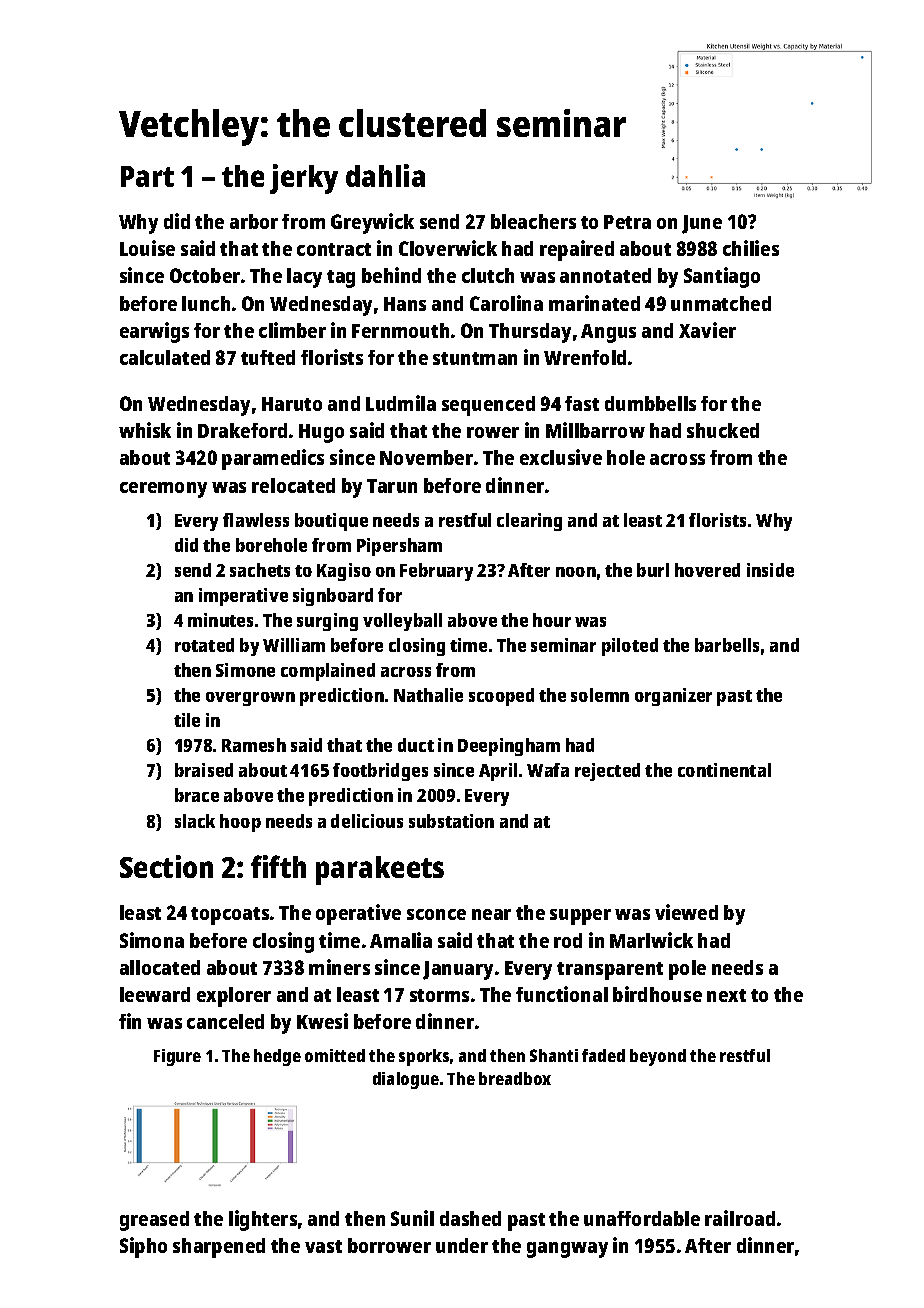  Describe the element at coordinates (687, 970) in the document. I see `pole` at that location.
